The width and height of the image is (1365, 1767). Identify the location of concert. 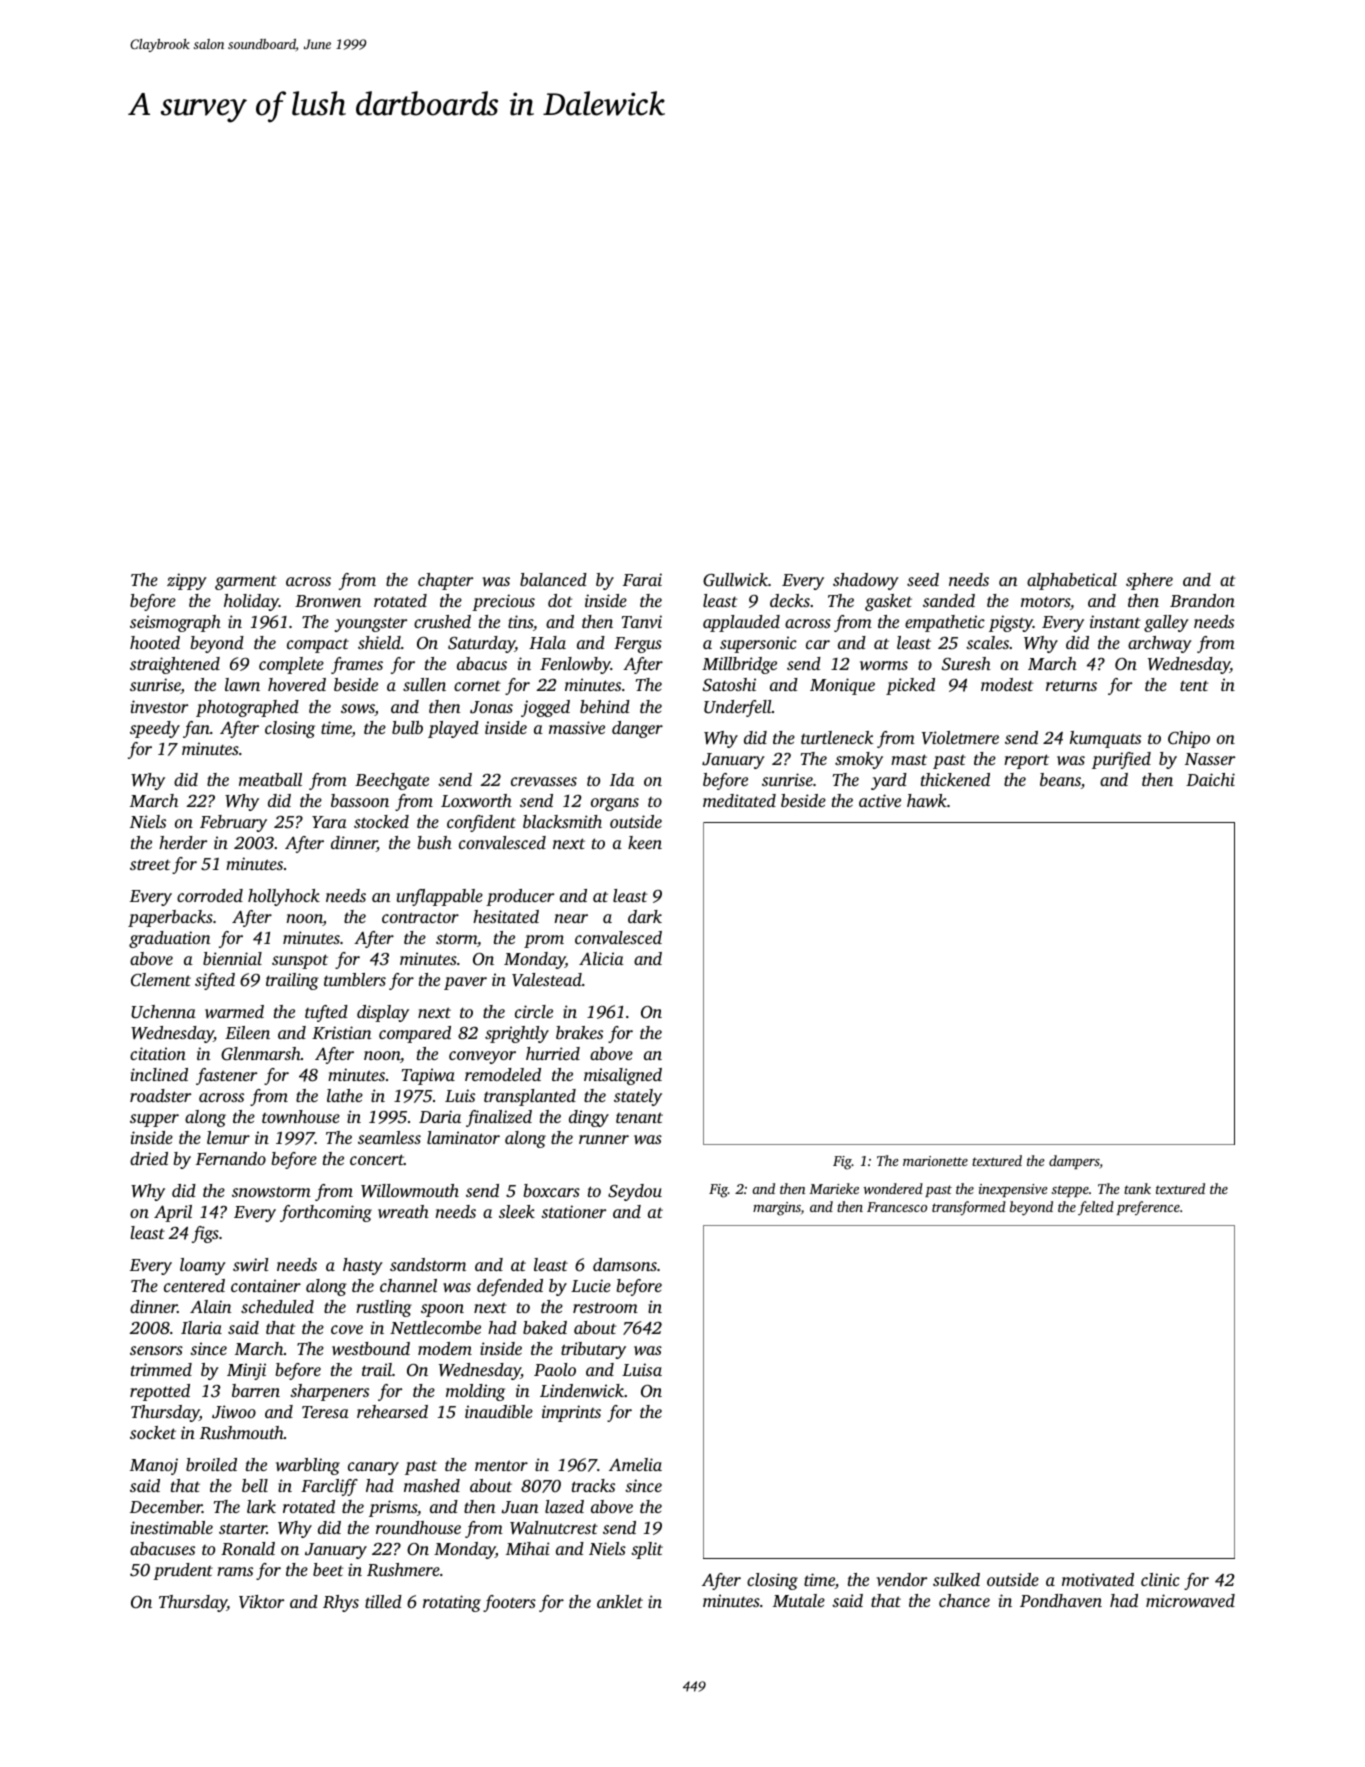
(377, 1159).
